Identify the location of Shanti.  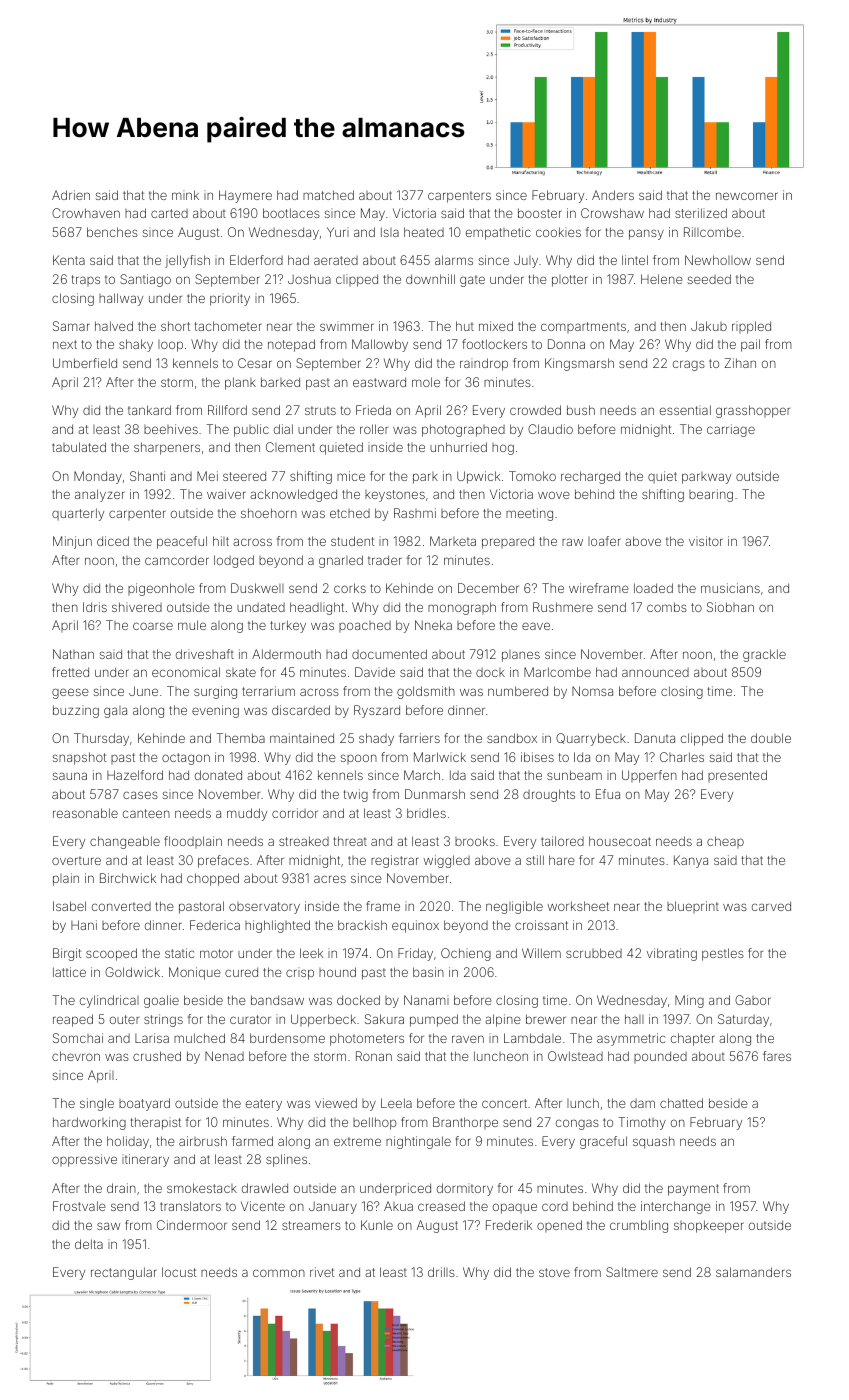
(147, 476).
